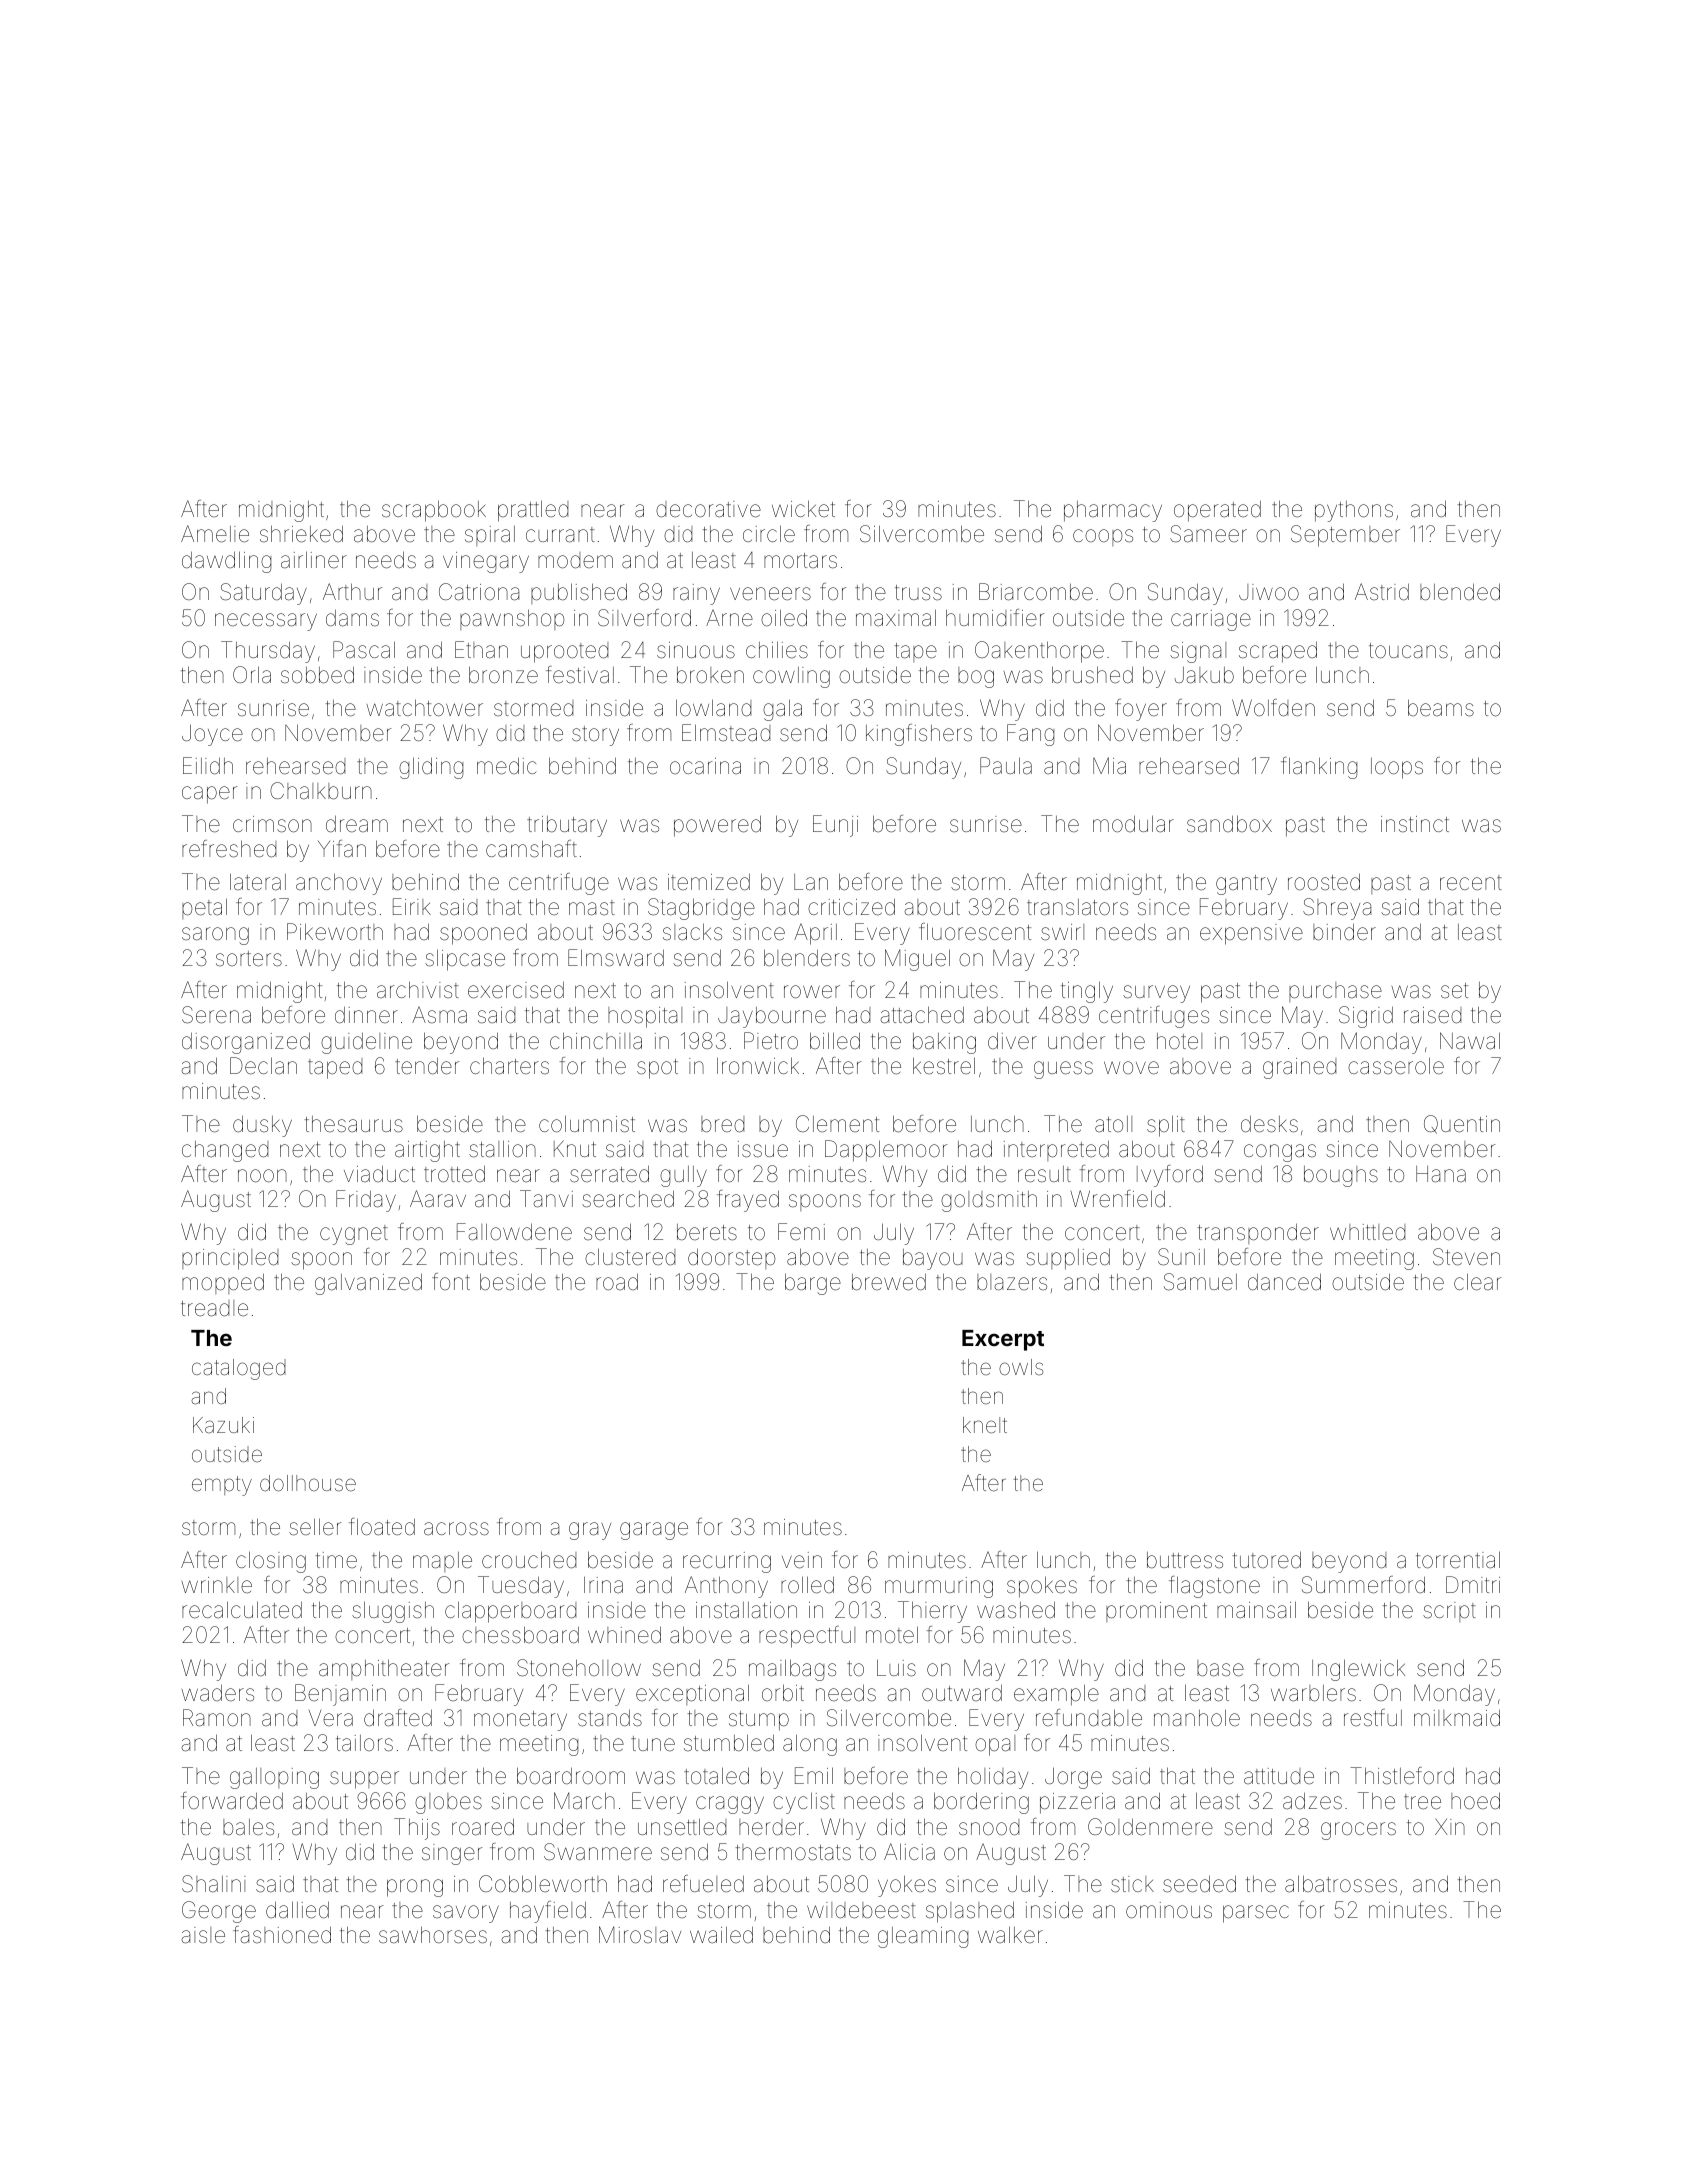 The width and height of the screenshot is (1683, 2178). What do you see at coordinates (1258, 1233) in the screenshot?
I see `transponder` at bounding box center [1258, 1233].
